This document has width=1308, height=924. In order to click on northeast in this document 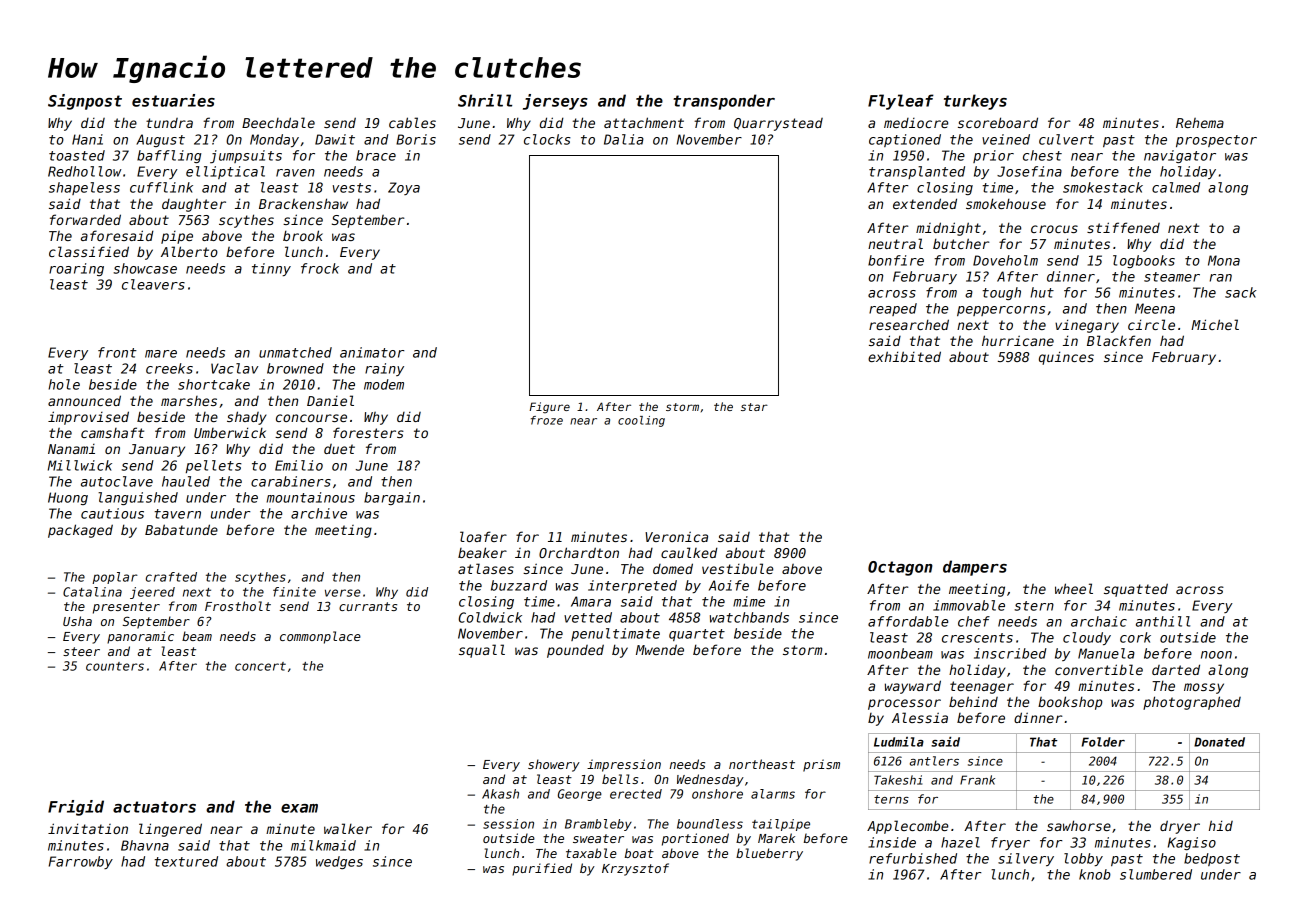, I will do `click(762, 764)`.
